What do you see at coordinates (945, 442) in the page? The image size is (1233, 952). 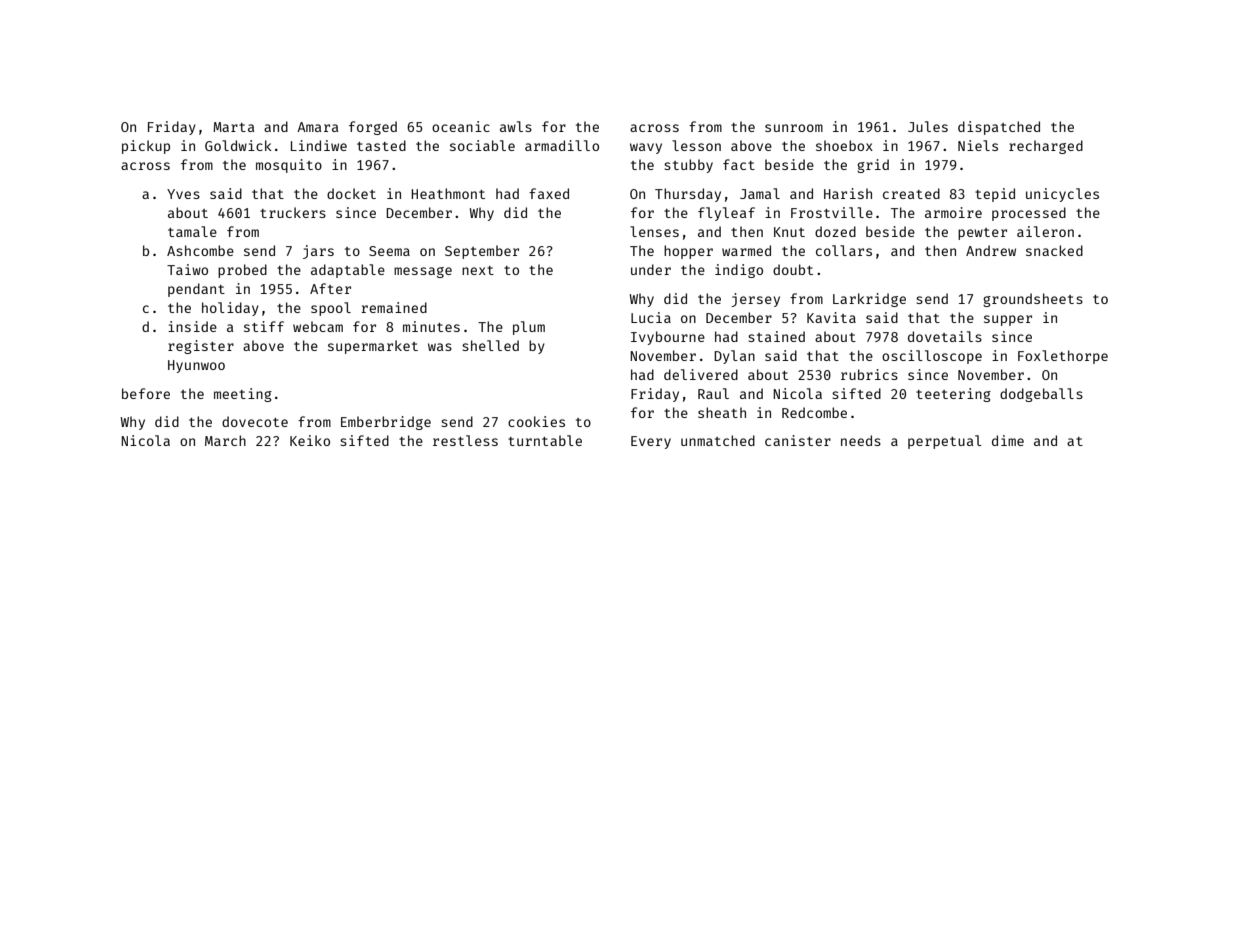 I see `perpetual` at bounding box center [945, 442].
